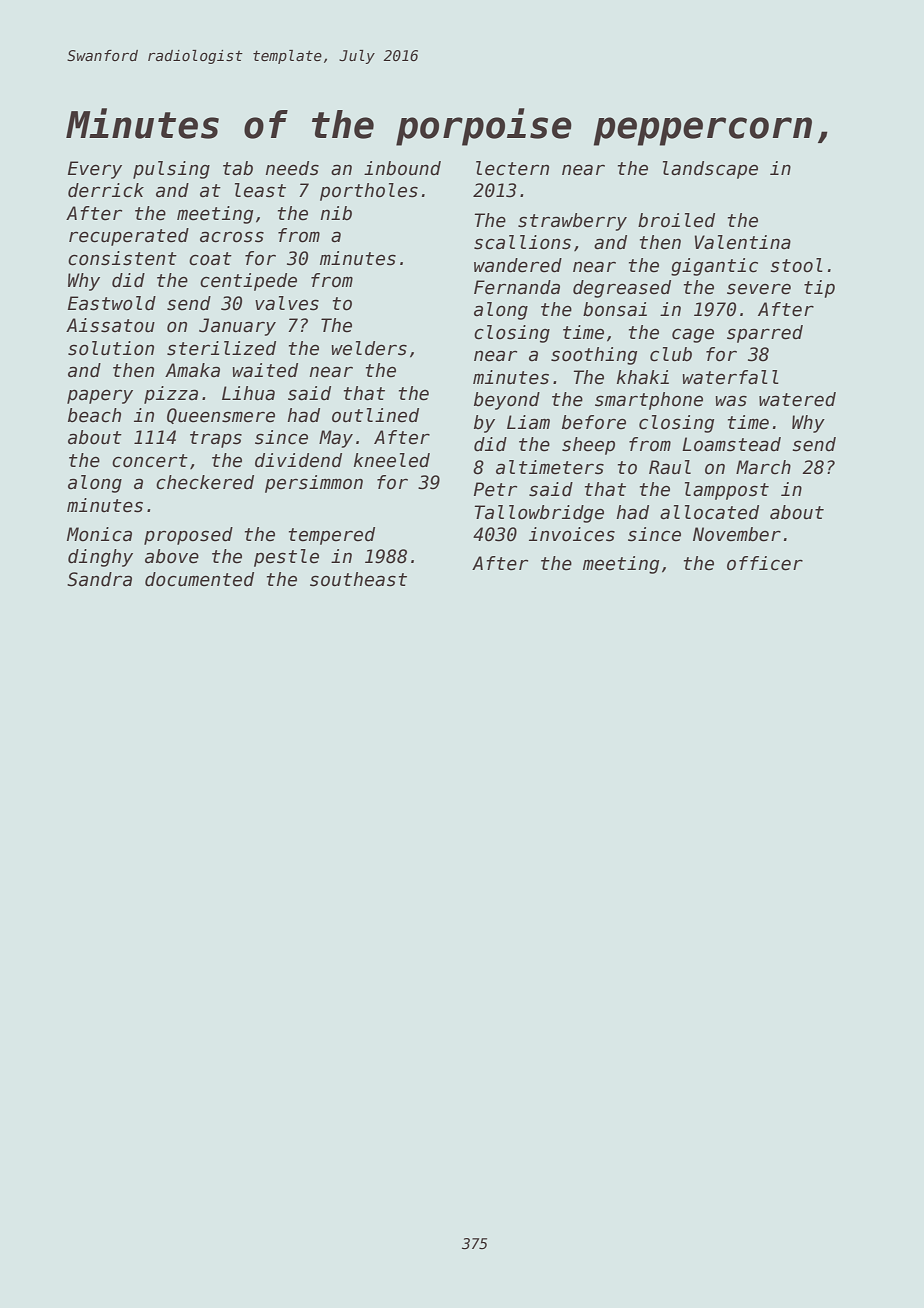  Describe the element at coordinates (730, 377) in the screenshot. I see `waterfall` at that location.
